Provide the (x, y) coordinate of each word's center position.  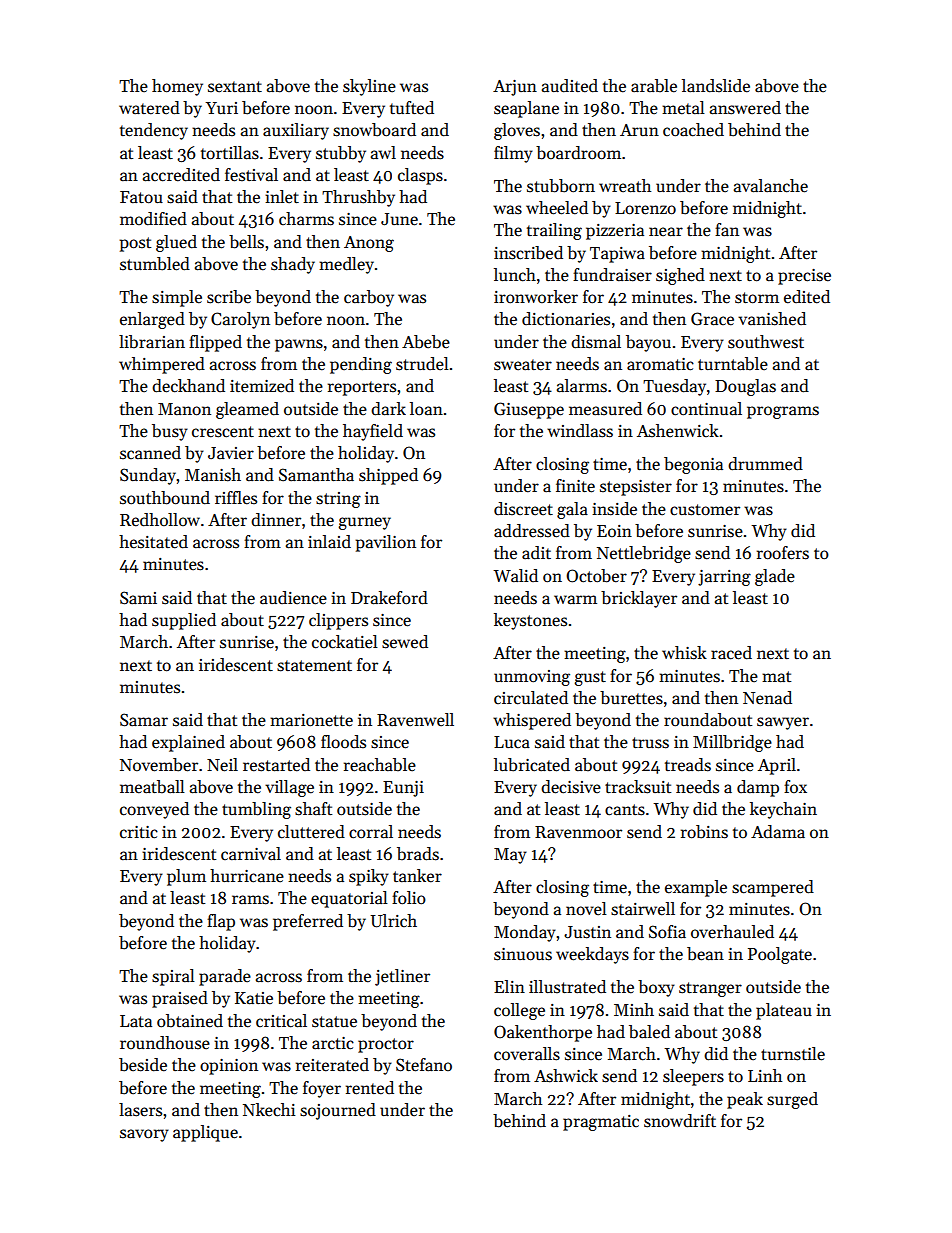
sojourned (338, 1111)
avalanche (771, 186)
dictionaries (566, 319)
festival (251, 175)
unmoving (532, 678)
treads (688, 765)
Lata (136, 1021)
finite (575, 486)
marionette (311, 720)
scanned (150, 453)
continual (706, 409)
